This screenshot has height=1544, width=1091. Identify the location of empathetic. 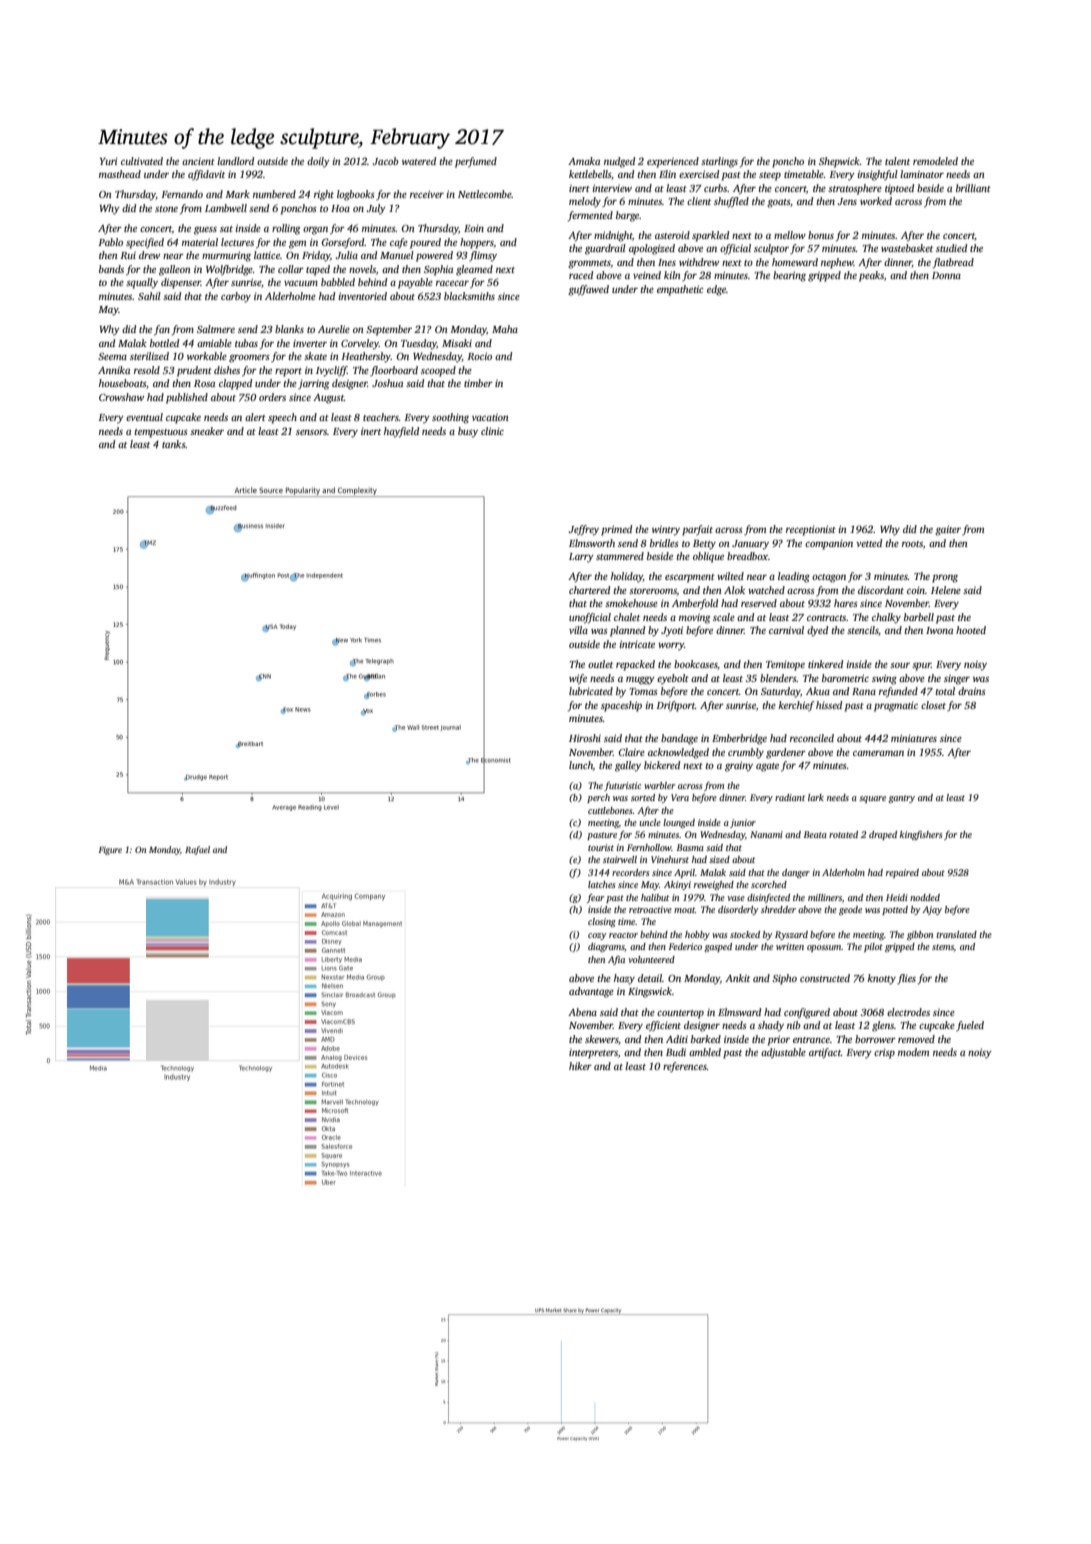
(680, 290).
